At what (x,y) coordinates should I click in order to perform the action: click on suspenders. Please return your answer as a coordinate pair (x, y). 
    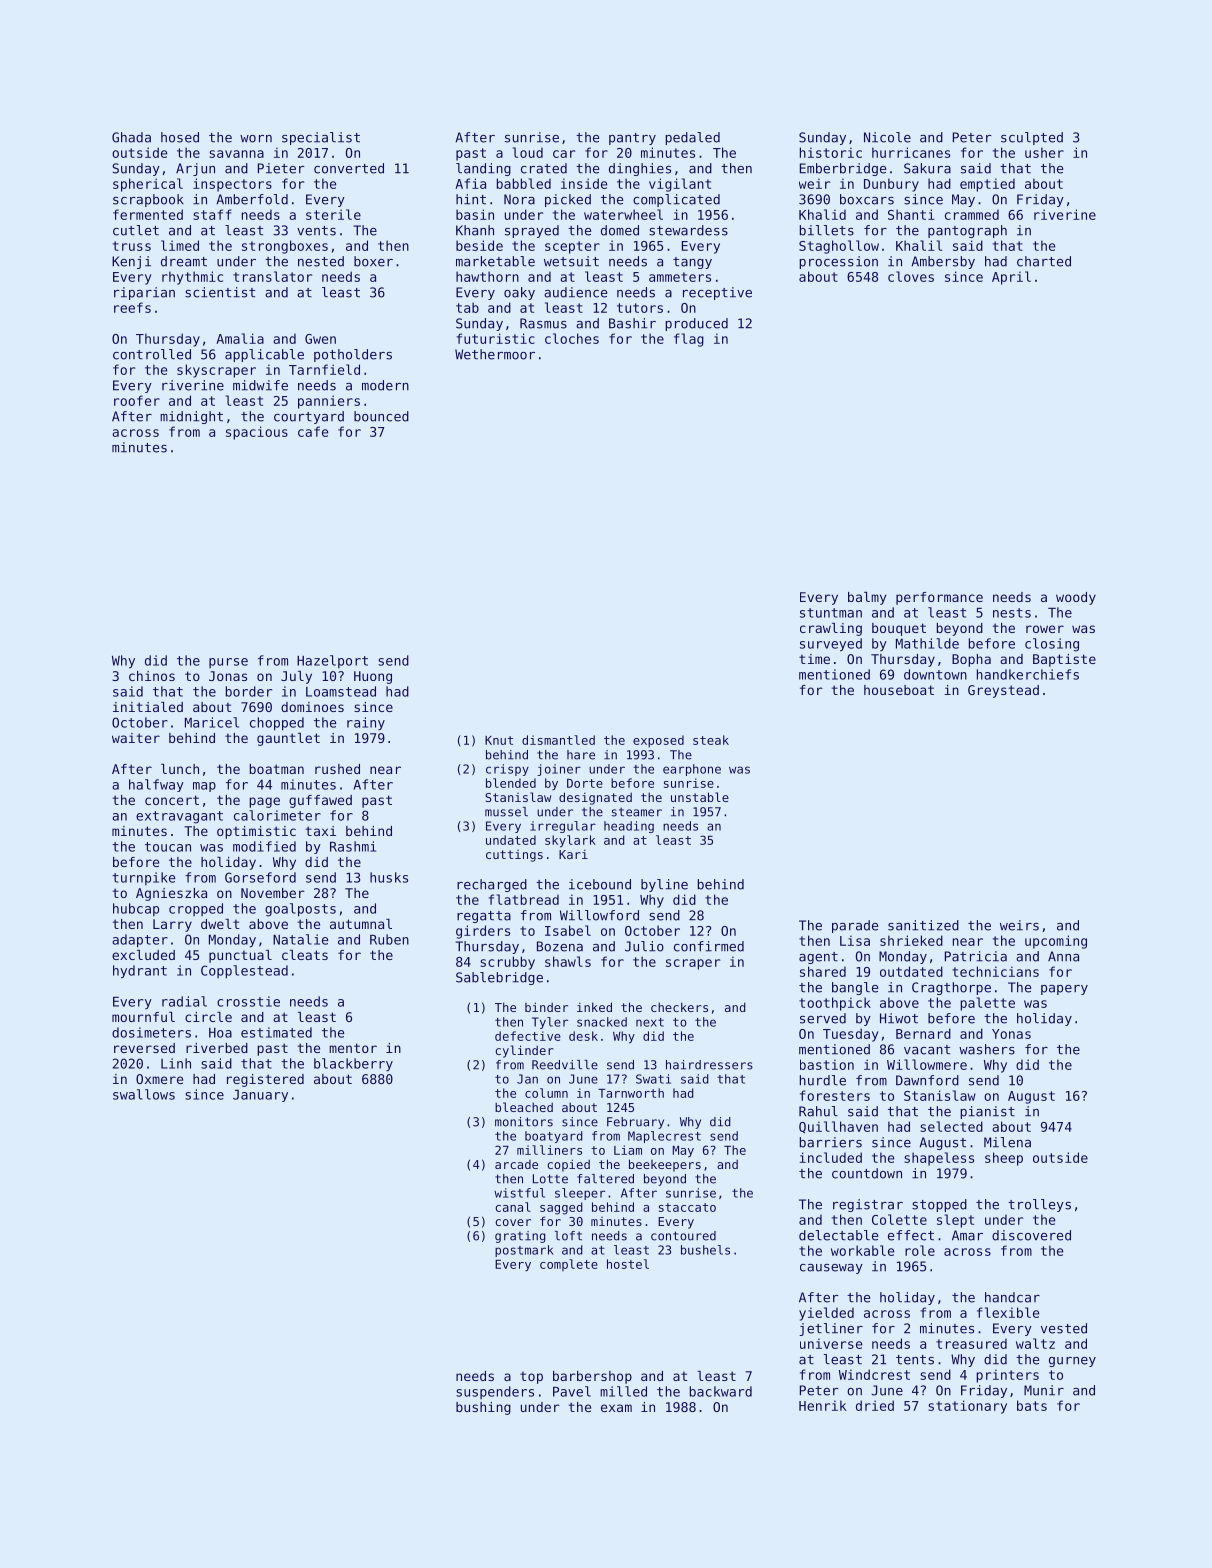
    Looking at the image, I should click on (495, 1392).
